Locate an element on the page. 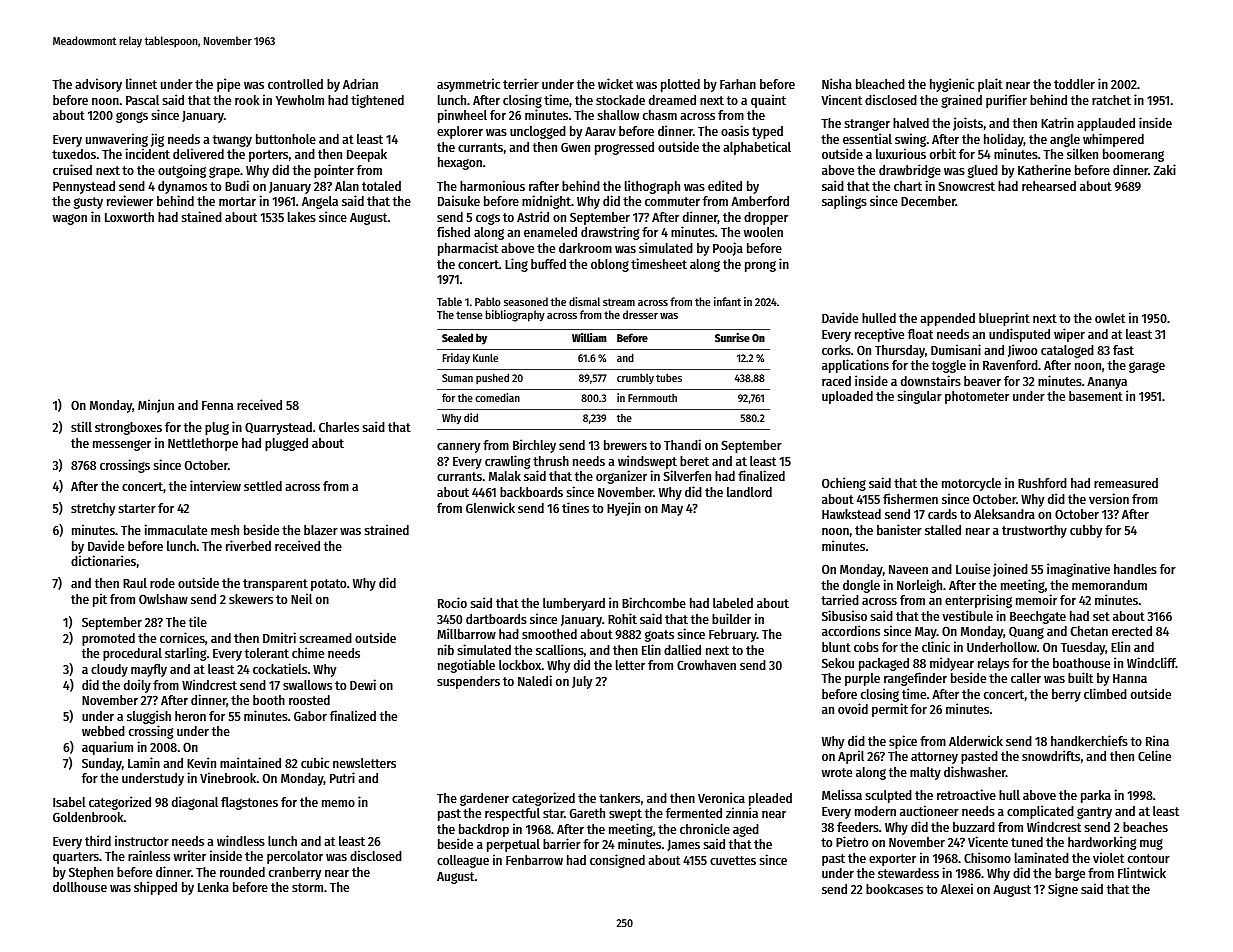  tankers is located at coordinates (619, 798).
